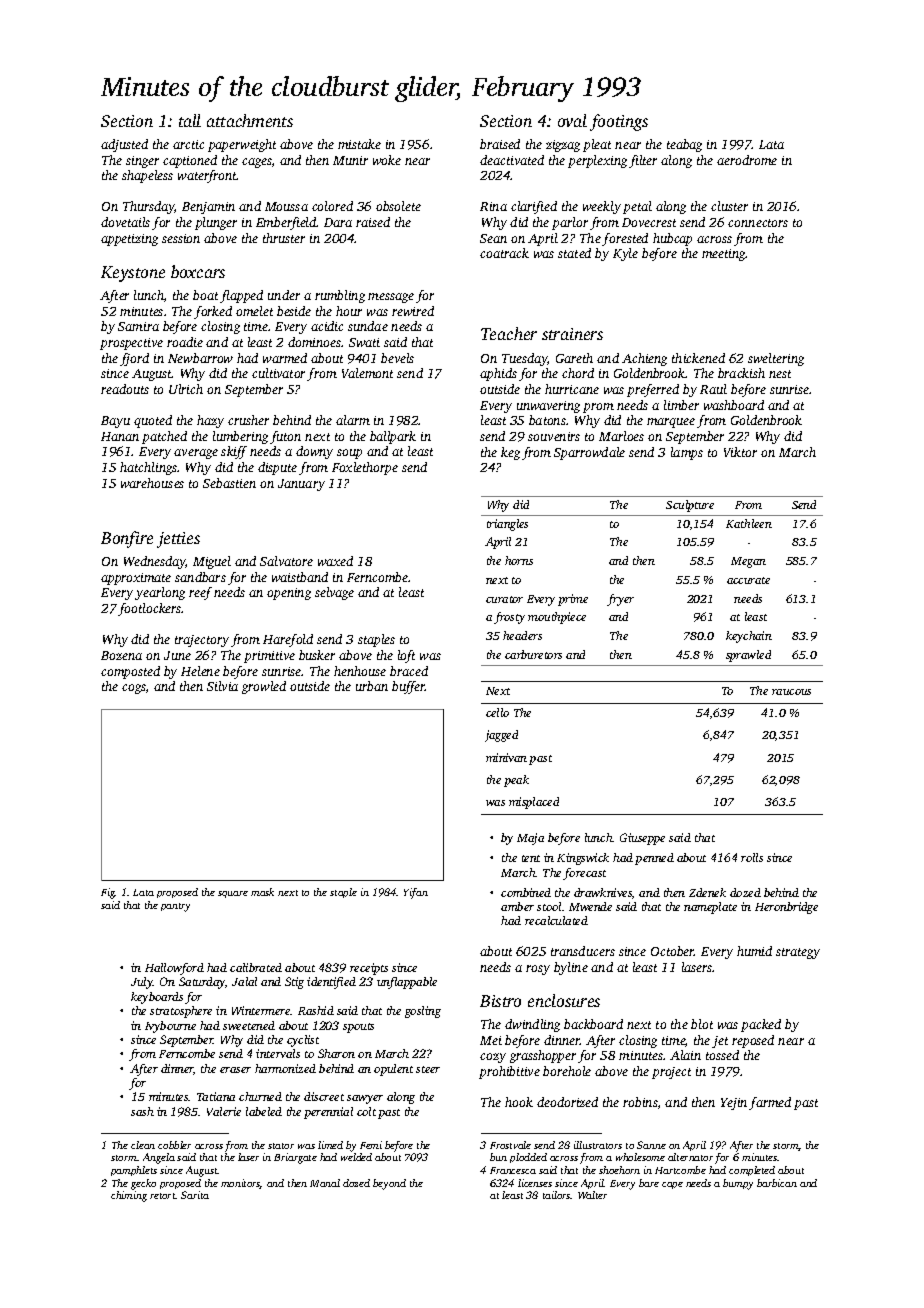 The image size is (924, 1308). What do you see at coordinates (741, 373) in the screenshot?
I see `brackish` at bounding box center [741, 373].
